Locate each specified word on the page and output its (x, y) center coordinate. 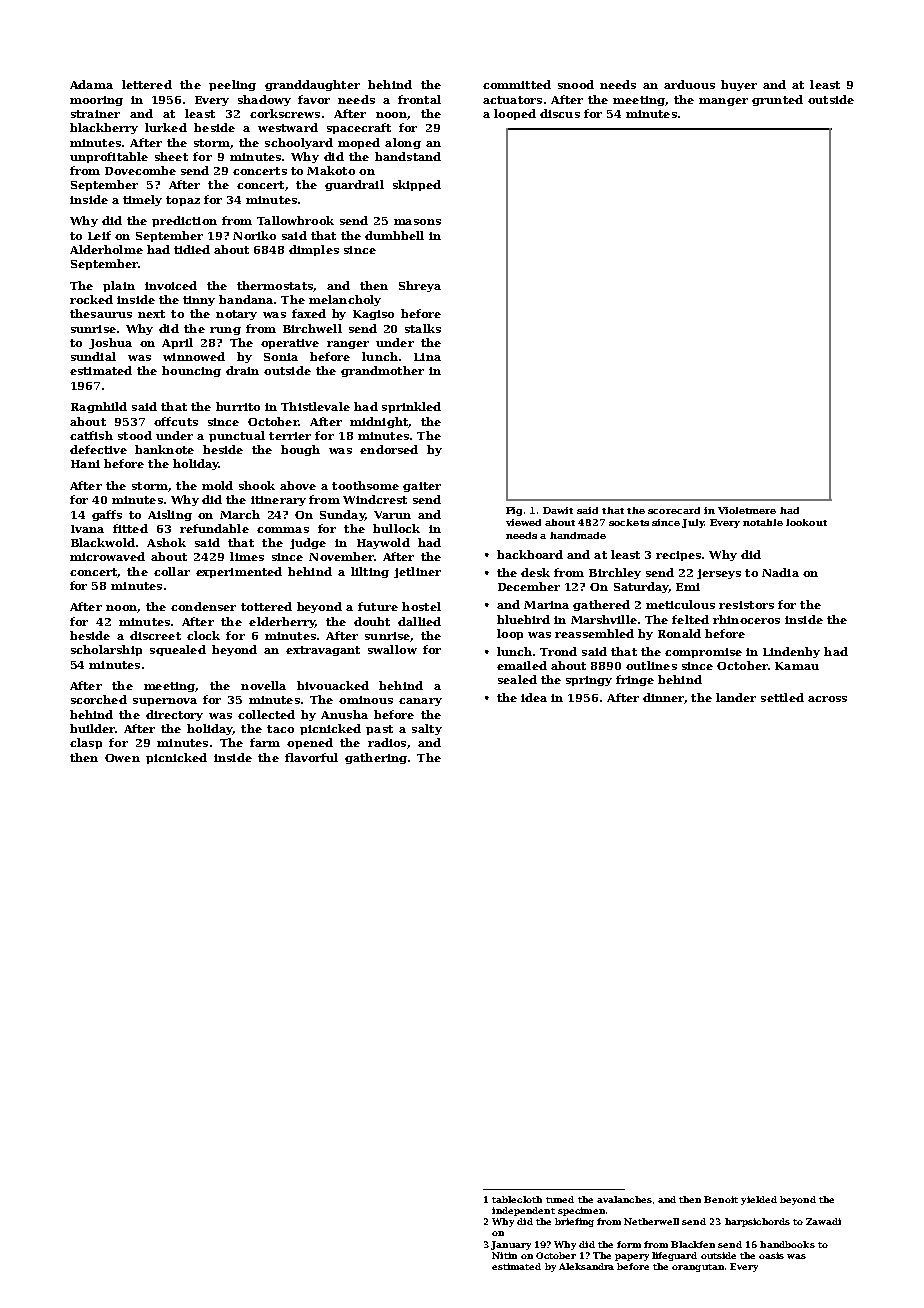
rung (225, 331)
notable (763, 522)
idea (534, 697)
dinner (663, 697)
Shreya (420, 286)
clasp (86, 743)
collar (172, 571)
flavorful (311, 757)
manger (723, 102)
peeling (232, 85)
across (827, 699)
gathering (376, 758)
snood (576, 84)
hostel (421, 606)
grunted (777, 100)
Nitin (504, 1255)
